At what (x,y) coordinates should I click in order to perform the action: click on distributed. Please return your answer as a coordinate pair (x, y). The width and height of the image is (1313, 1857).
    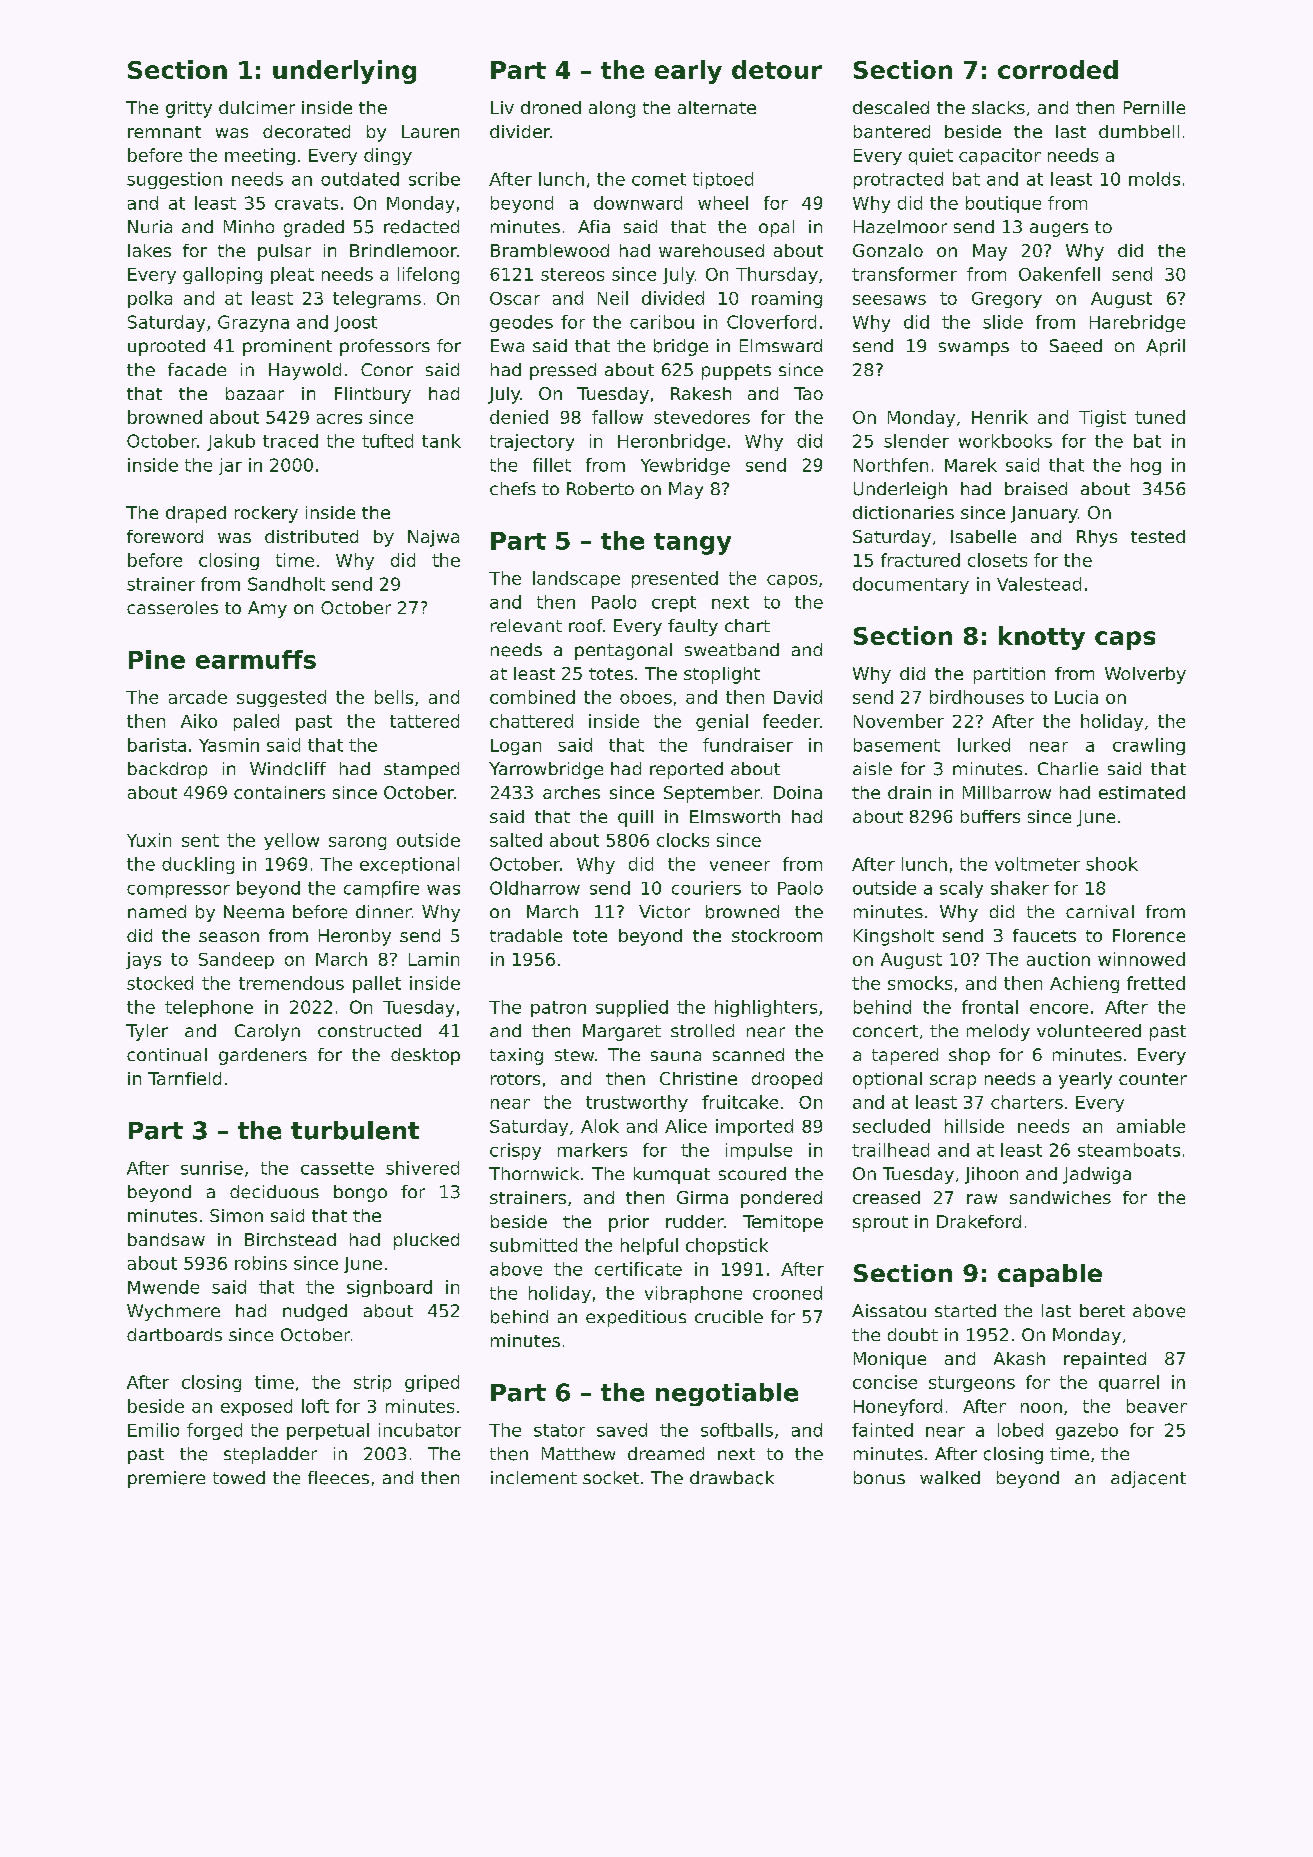
    Looking at the image, I should click on (311, 536).
